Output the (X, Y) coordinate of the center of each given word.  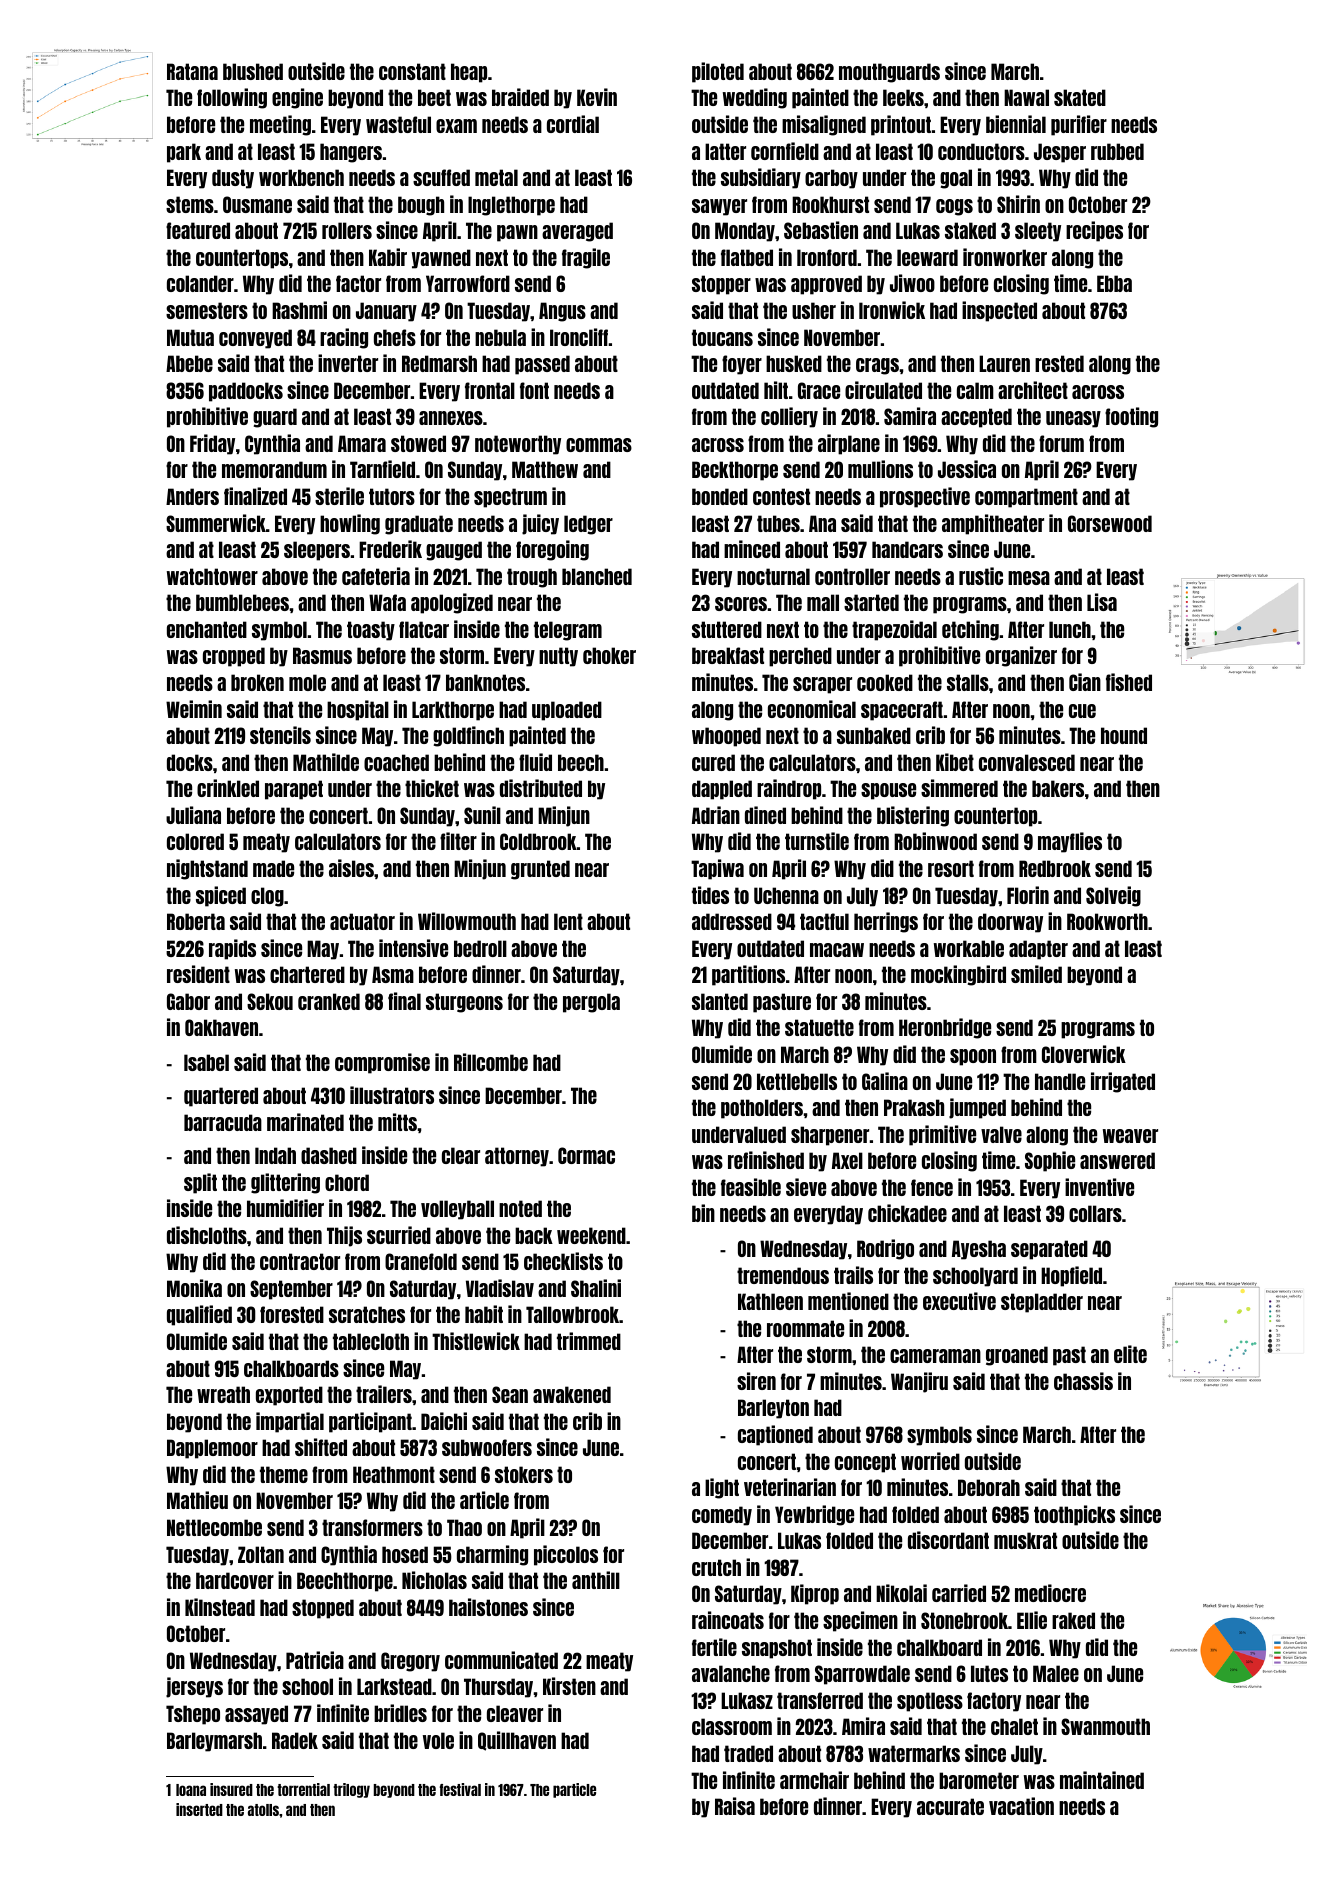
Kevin (597, 97)
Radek (295, 1740)
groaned (1017, 1356)
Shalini (596, 1288)
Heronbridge (945, 1028)
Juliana (193, 815)
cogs (954, 207)
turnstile (817, 841)
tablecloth (371, 1341)
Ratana (192, 71)
